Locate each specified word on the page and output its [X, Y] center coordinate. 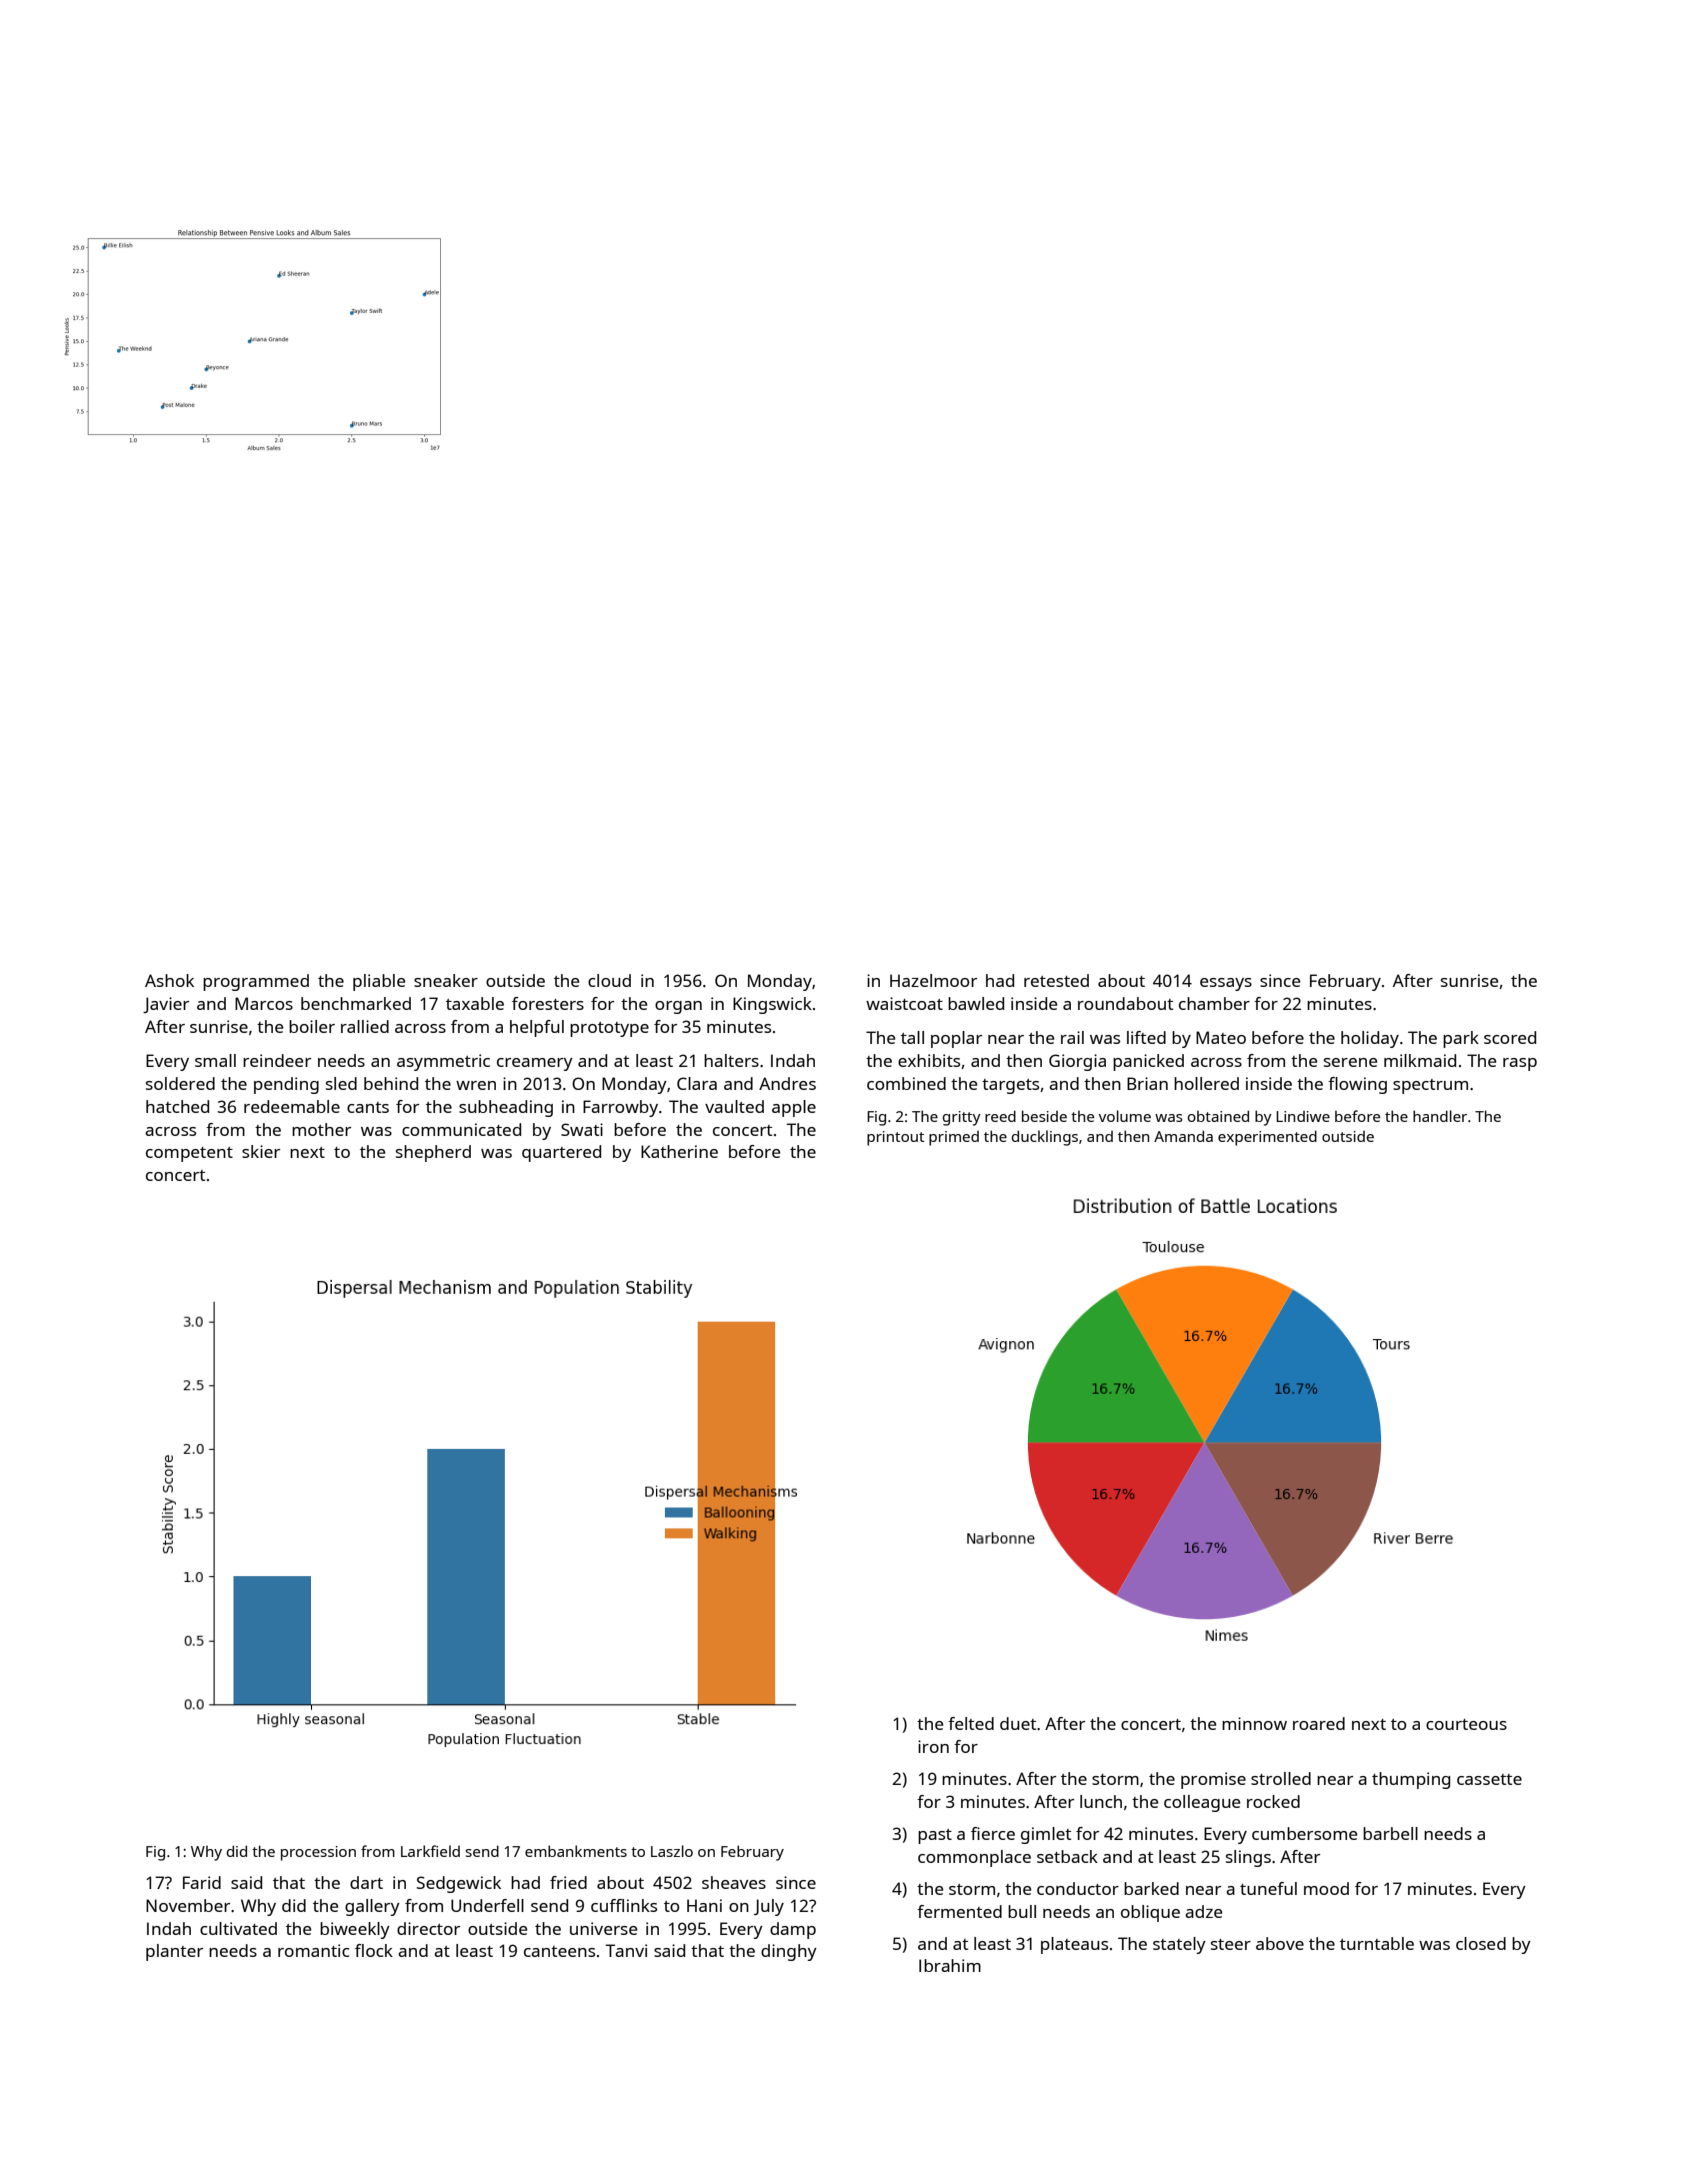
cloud [609, 980]
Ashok [169, 980]
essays [1226, 984]
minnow [1254, 1723]
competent [189, 1154]
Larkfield [430, 1851]
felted [971, 1723]
